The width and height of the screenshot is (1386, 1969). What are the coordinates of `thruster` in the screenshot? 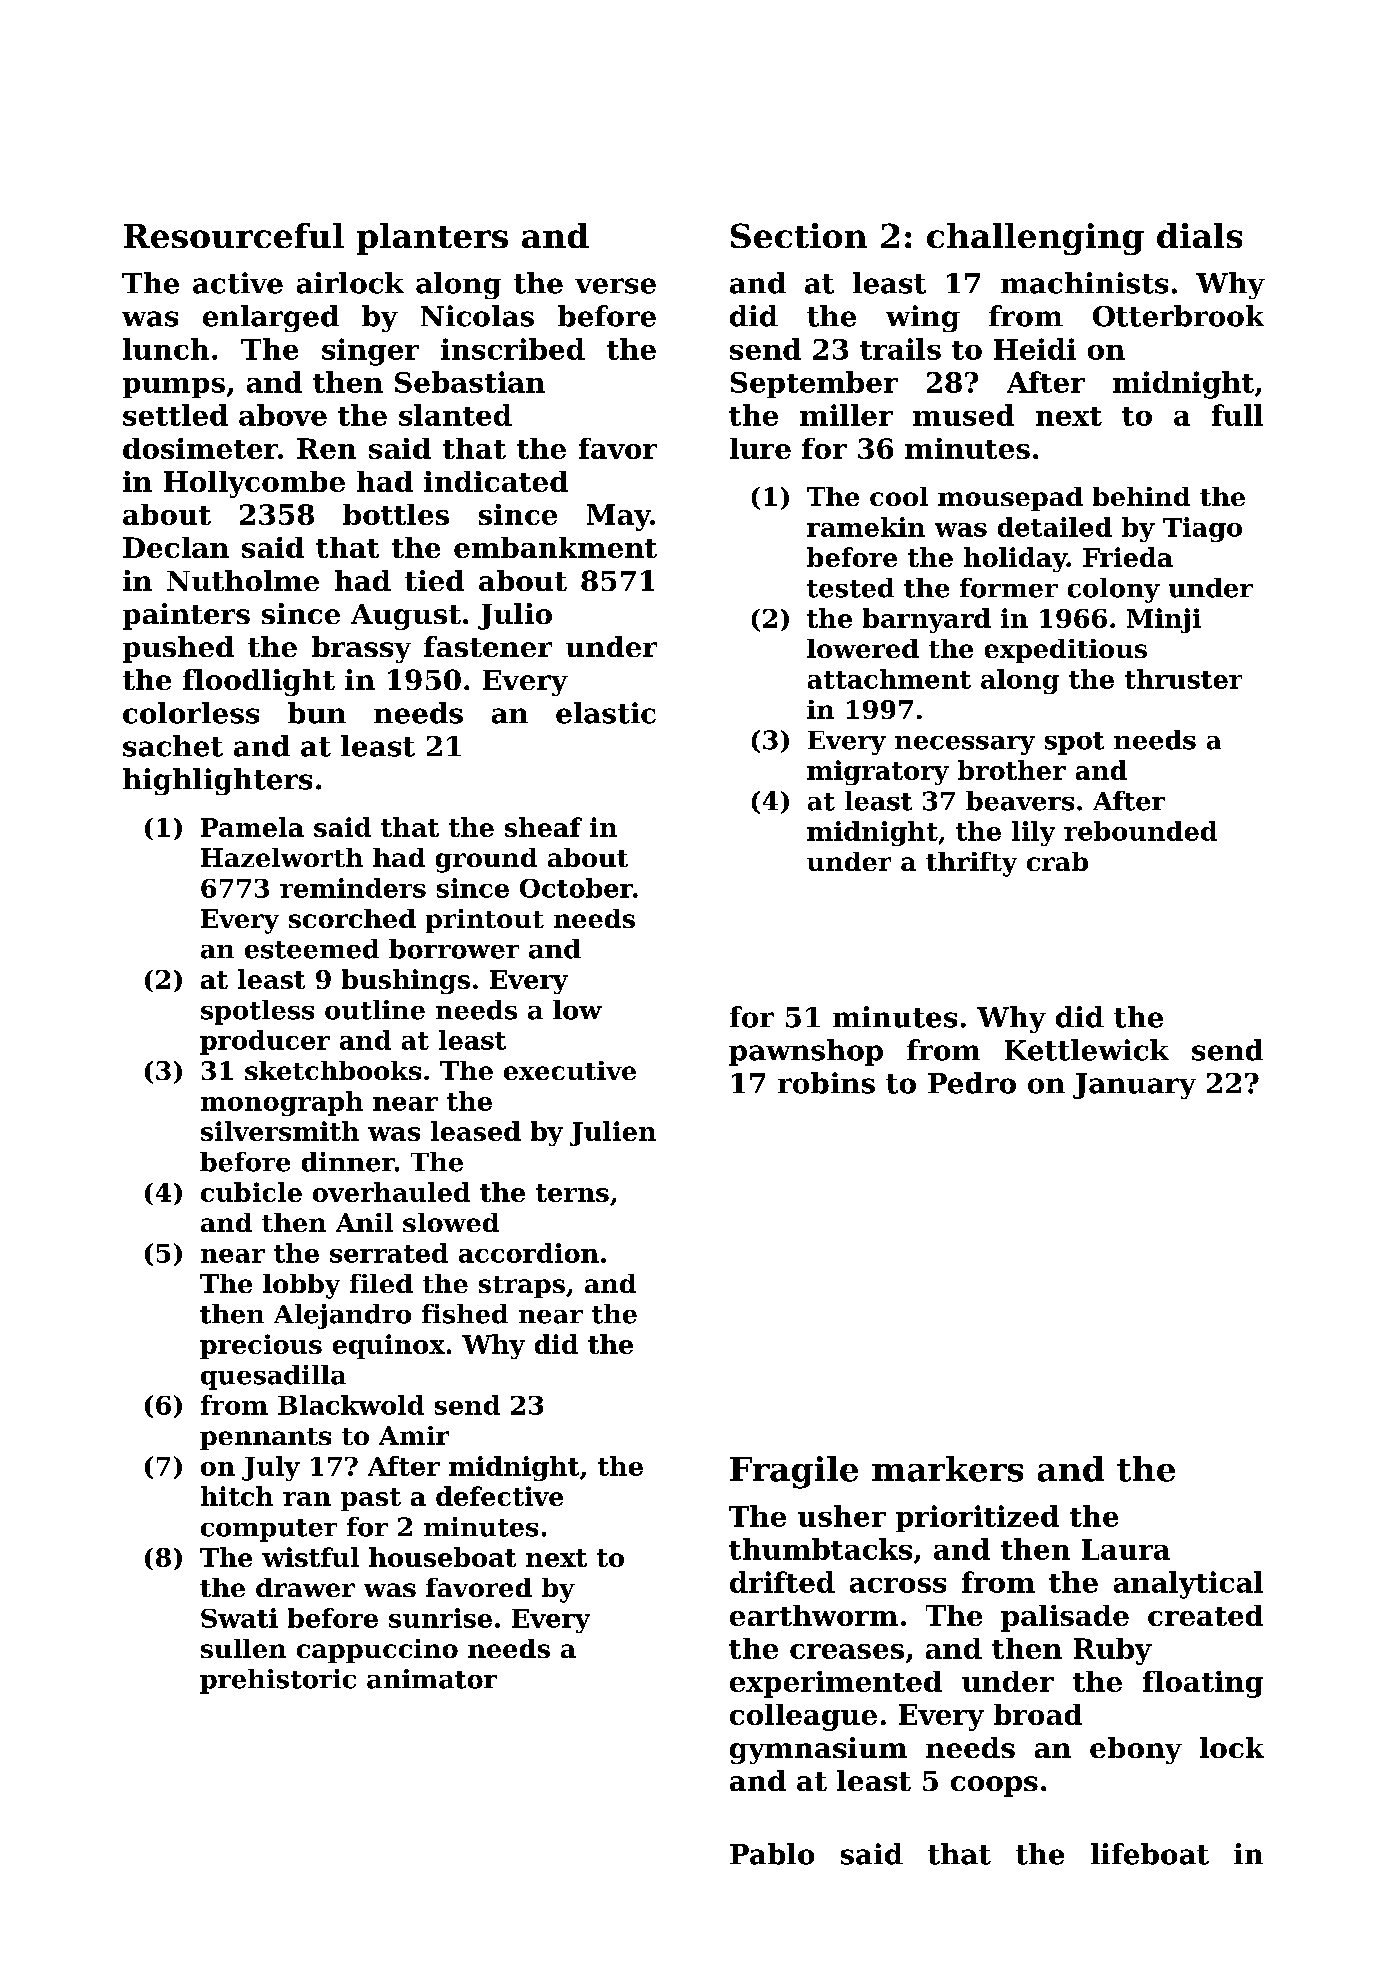 It's located at (1183, 679).
